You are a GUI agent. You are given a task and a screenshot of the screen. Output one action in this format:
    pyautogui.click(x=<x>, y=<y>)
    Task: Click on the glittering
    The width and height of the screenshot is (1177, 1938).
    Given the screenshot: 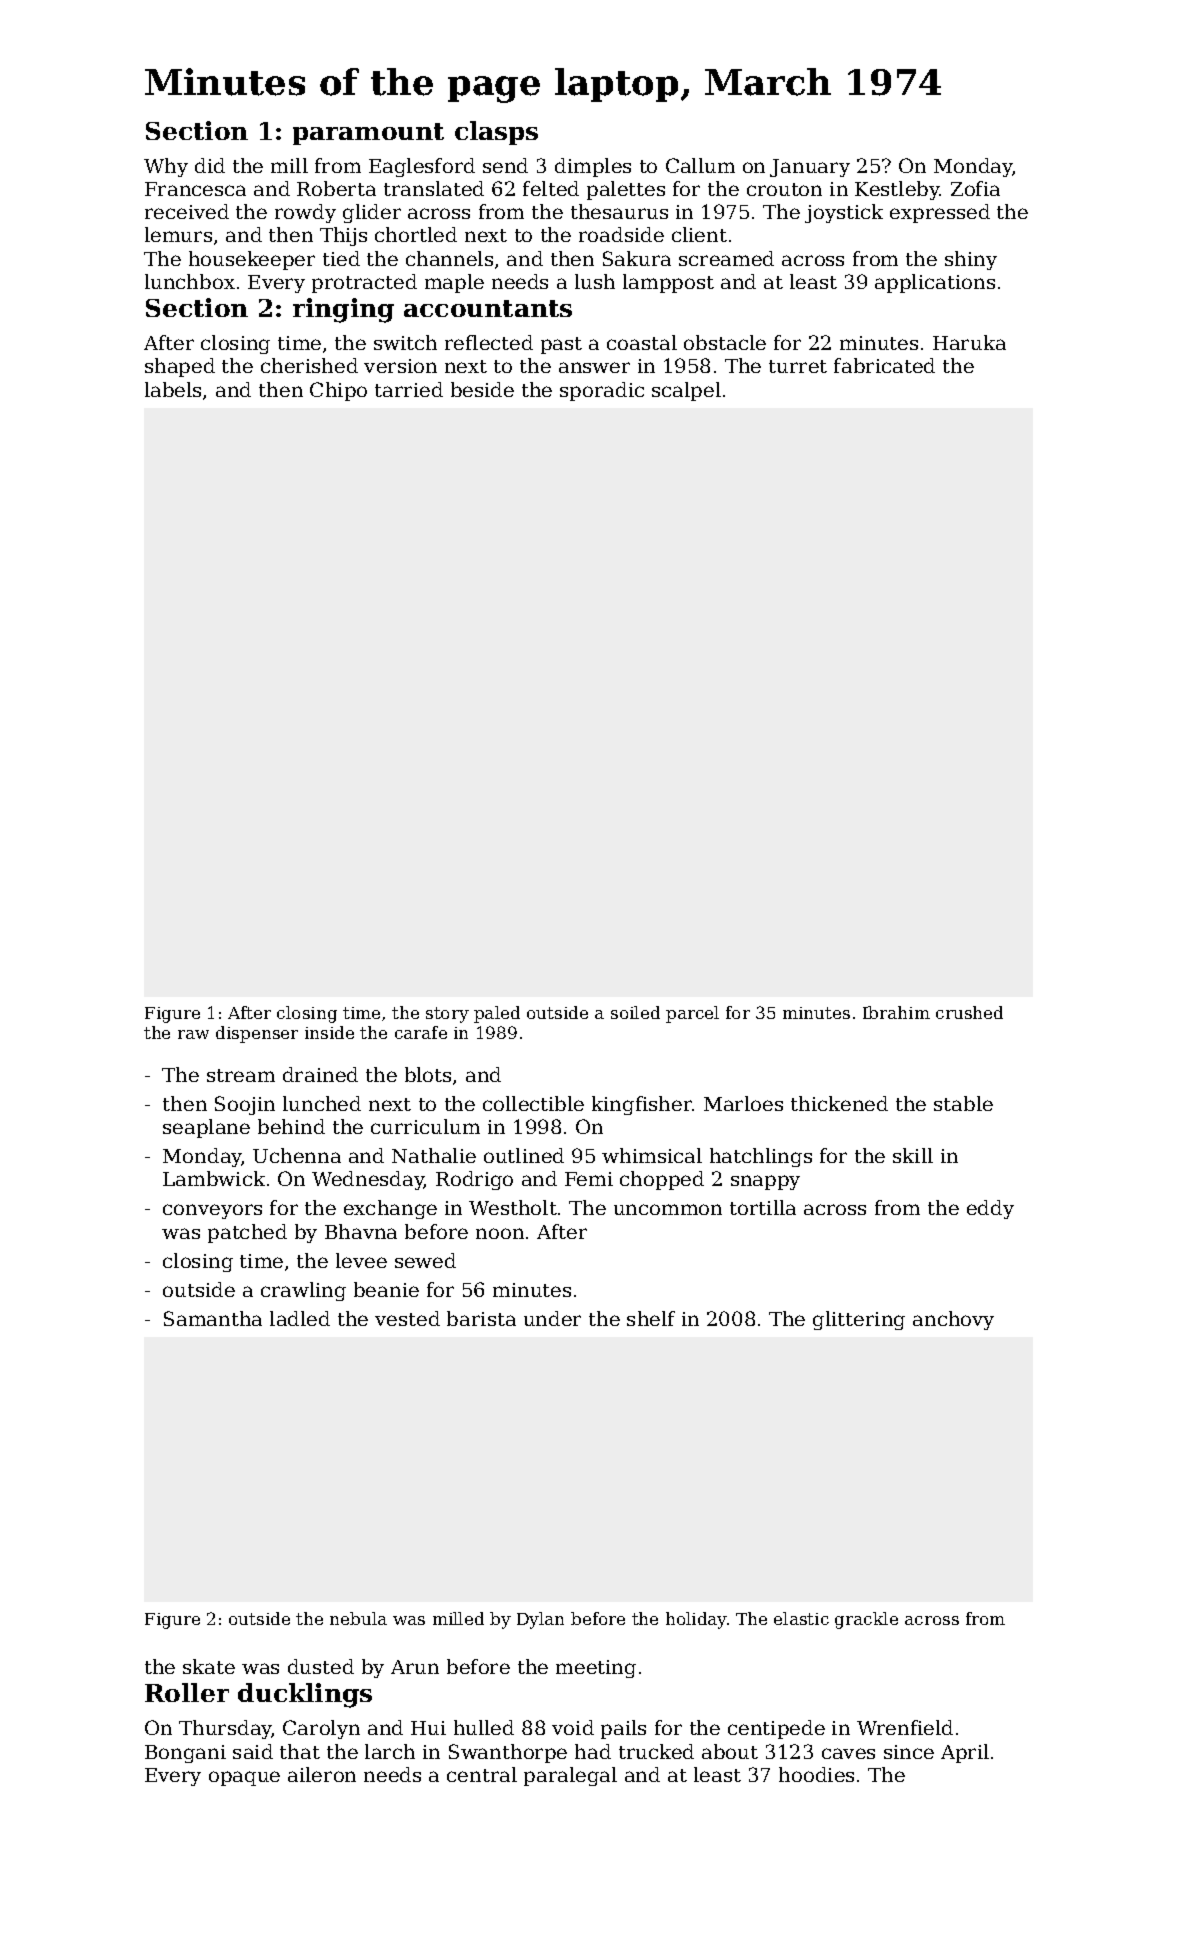 What is the action you would take?
    pyautogui.click(x=859, y=1320)
